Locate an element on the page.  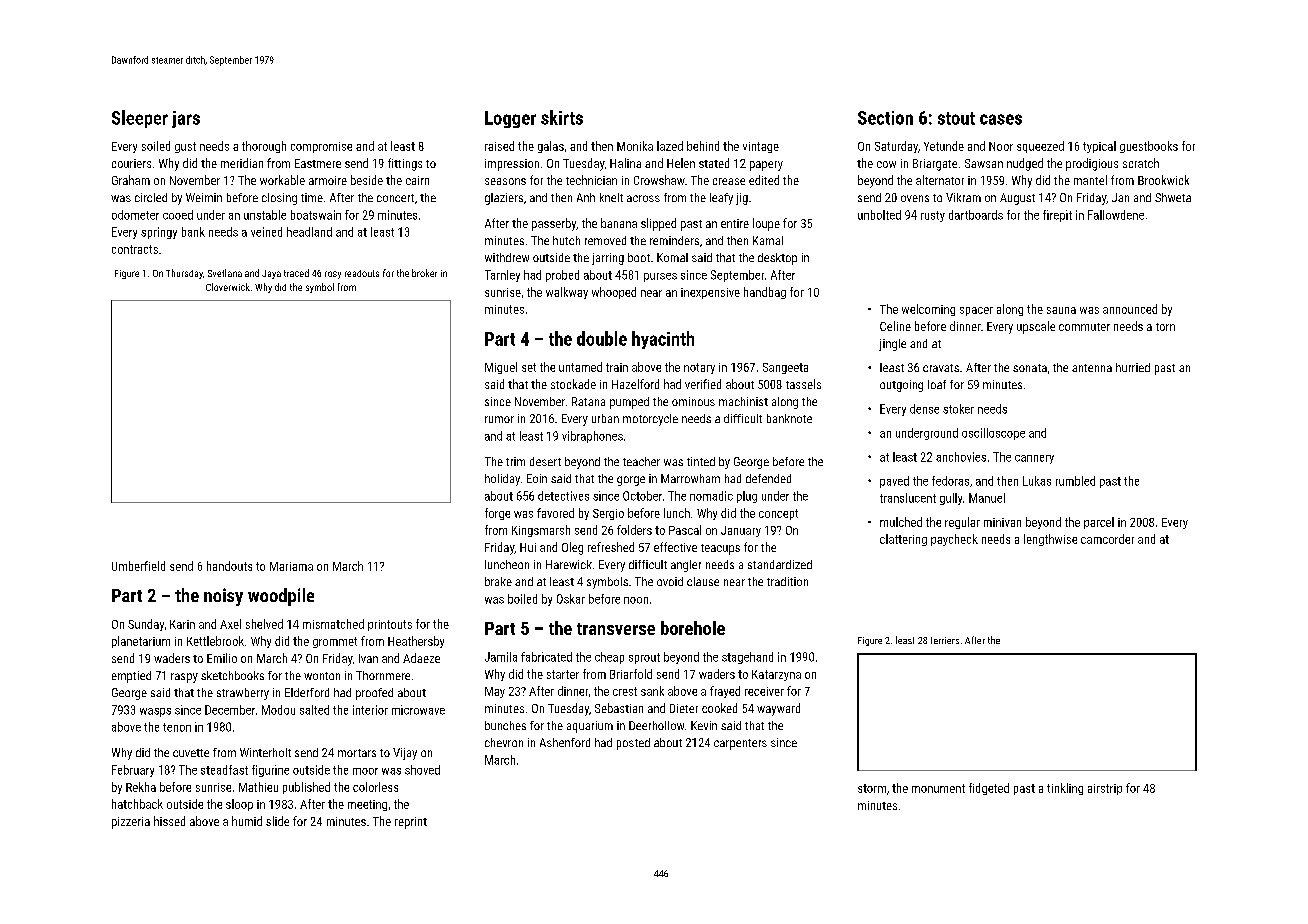
spacer is located at coordinates (976, 311).
